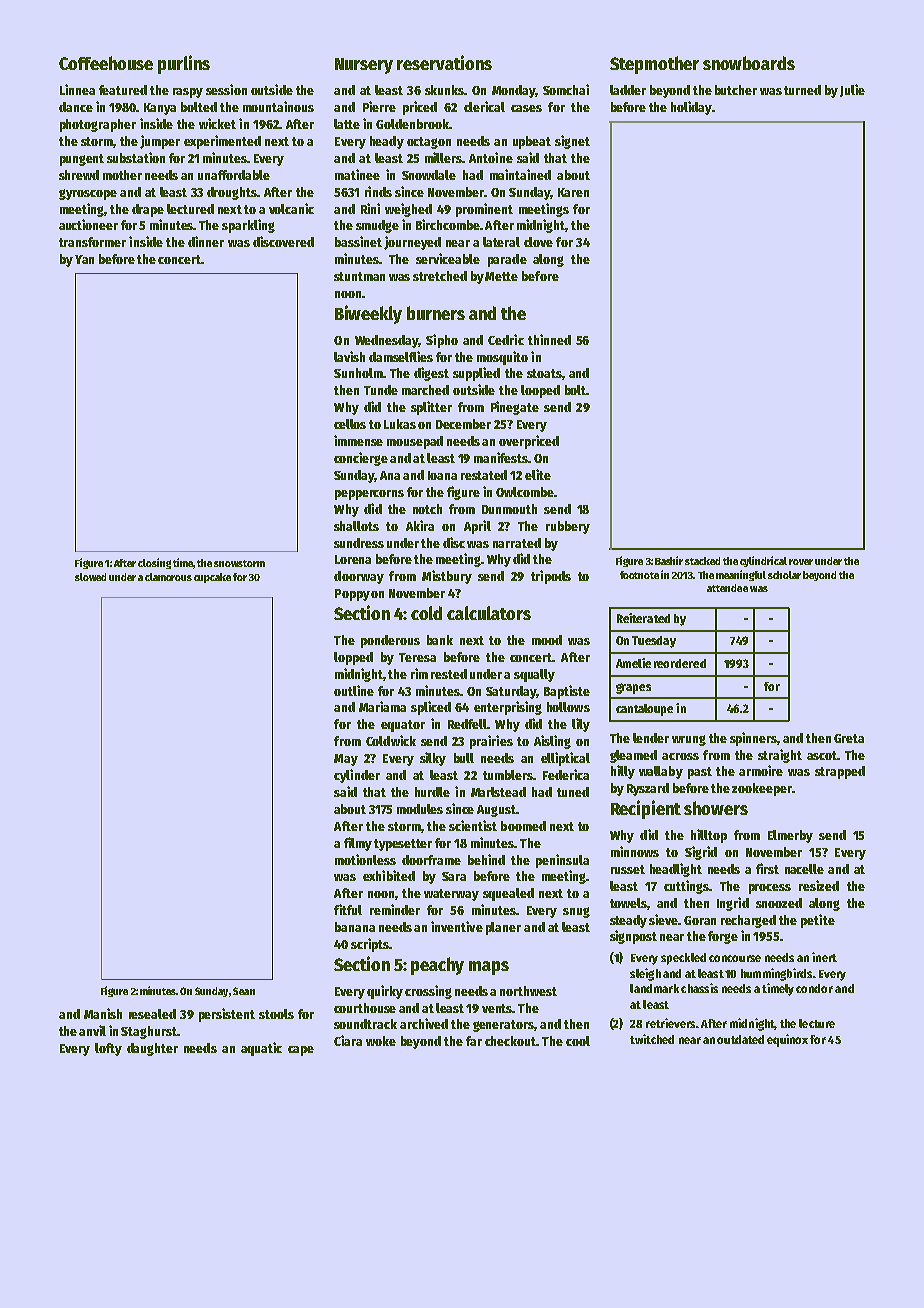 The height and width of the document is (1308, 924). Describe the element at coordinates (349, 356) in the document. I see `lavish` at that location.
